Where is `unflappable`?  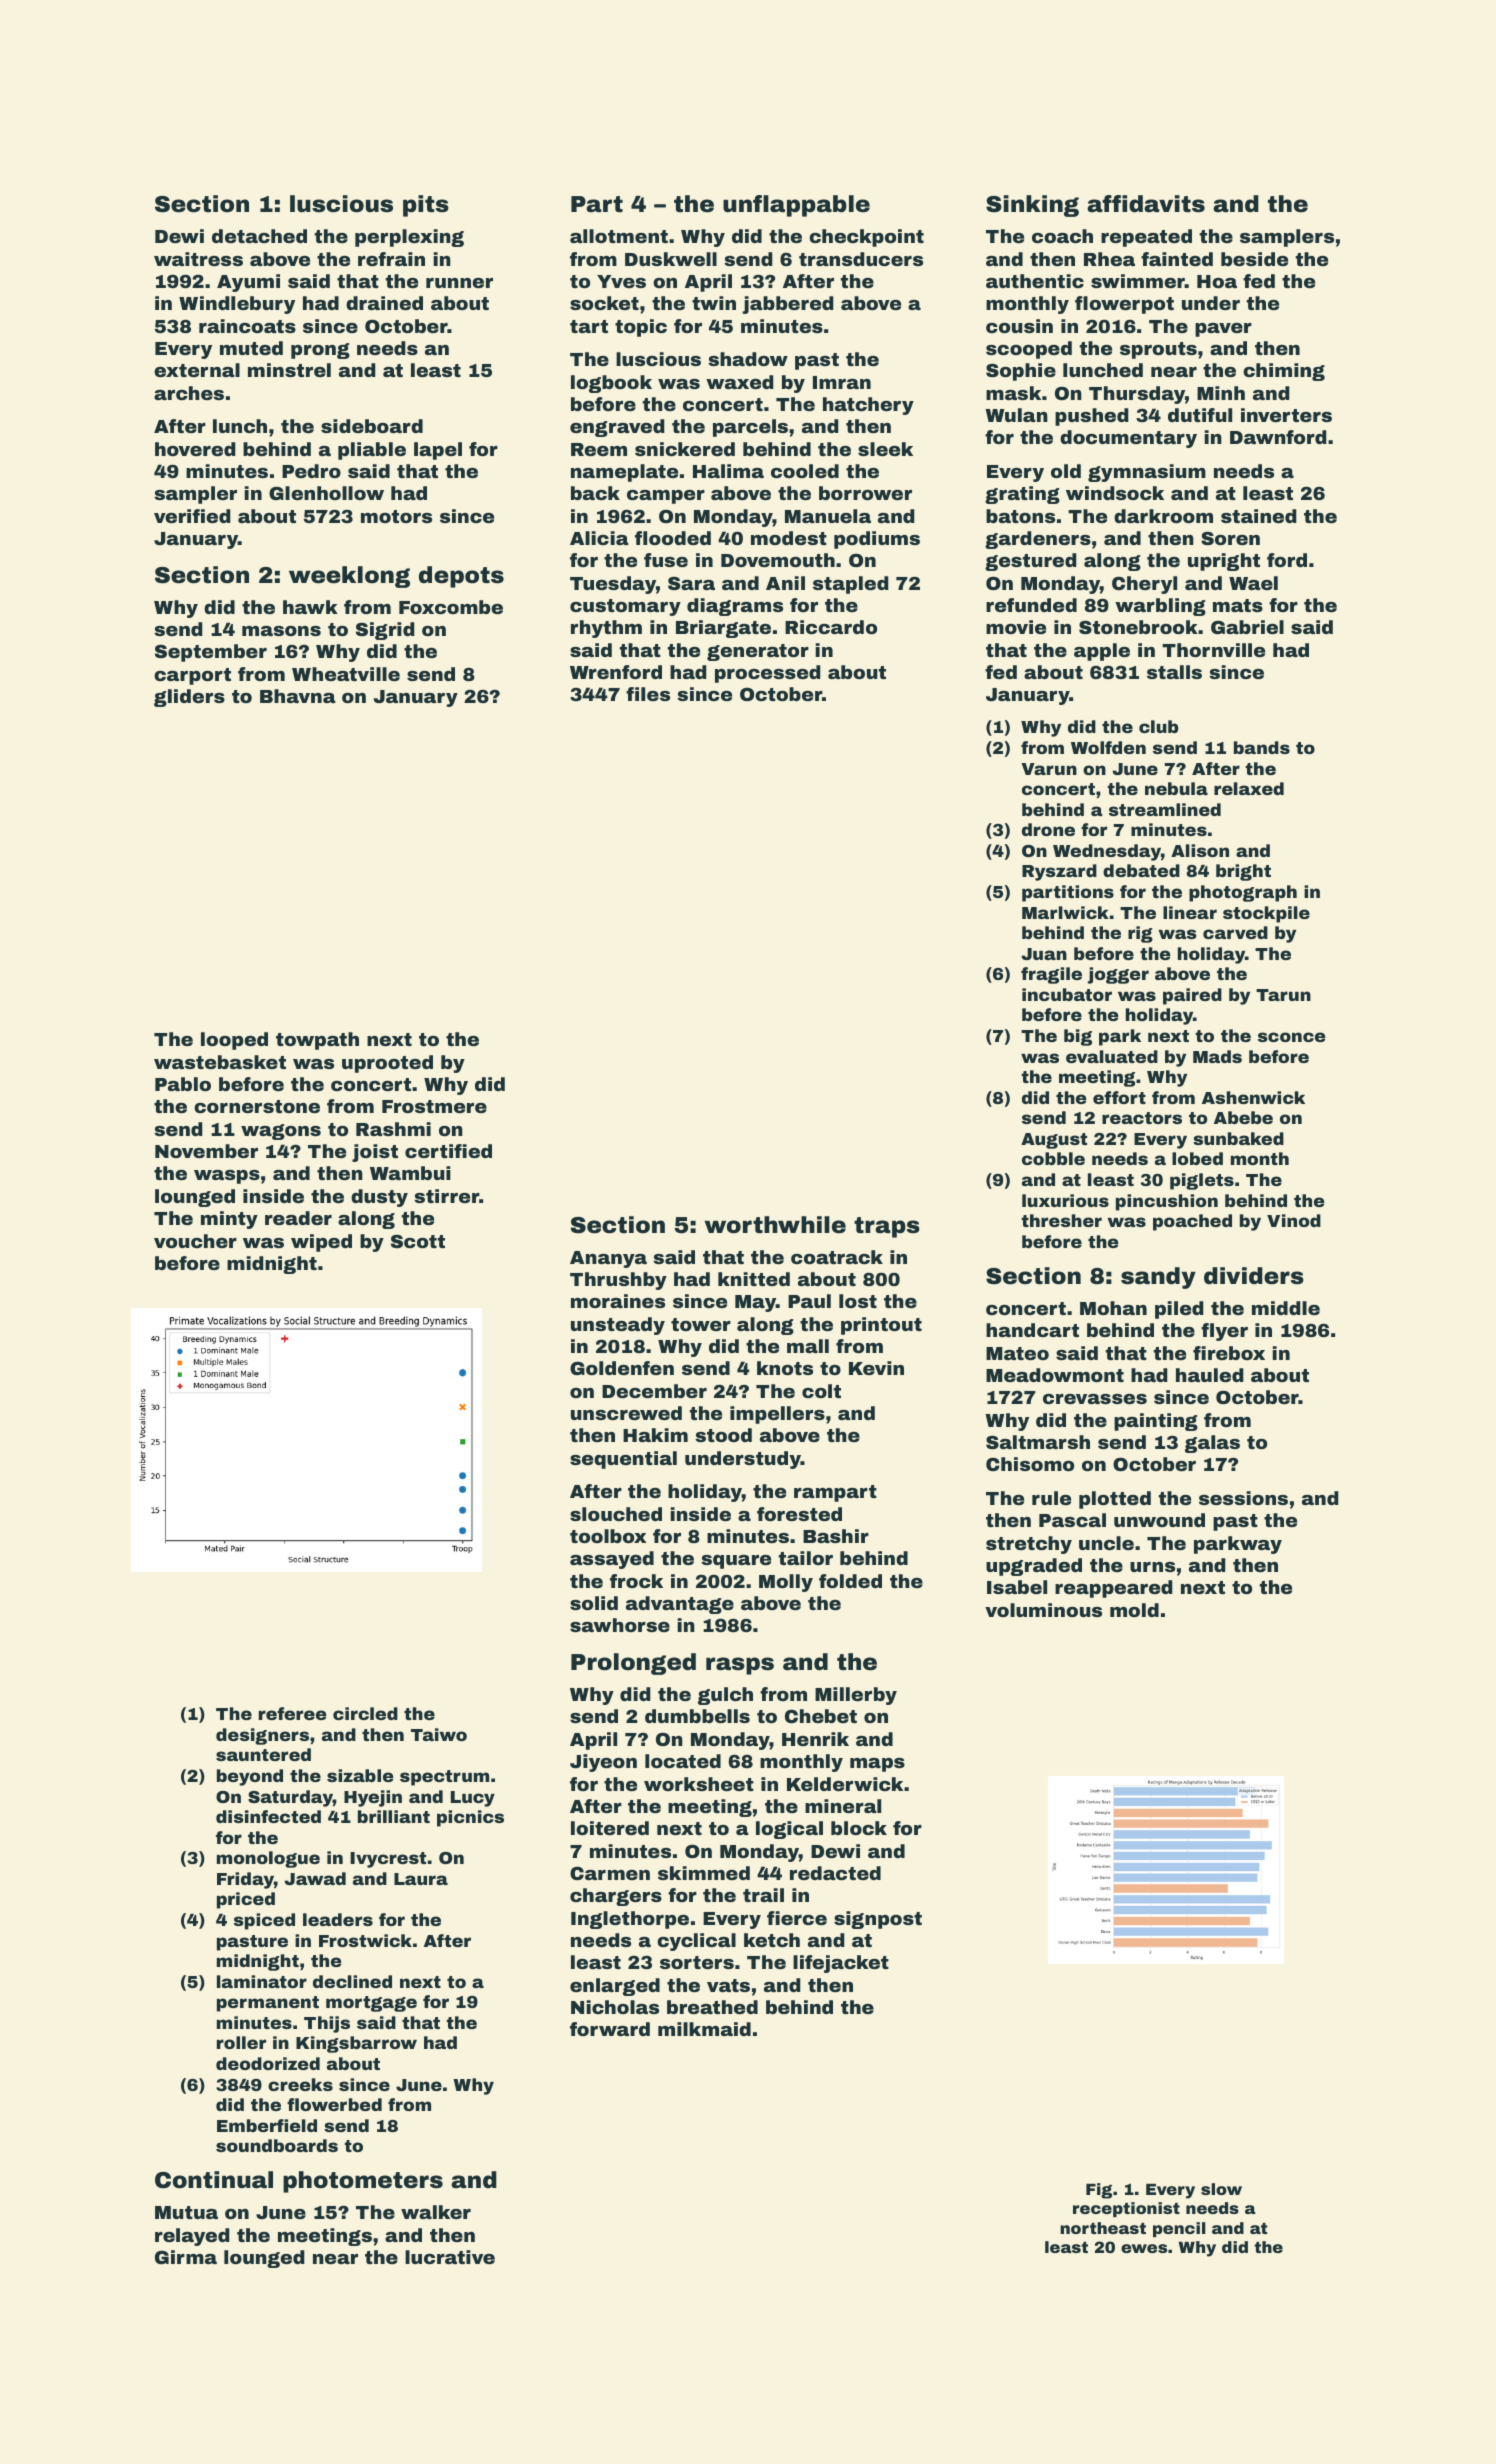
unflappable is located at coordinates (796, 206).
